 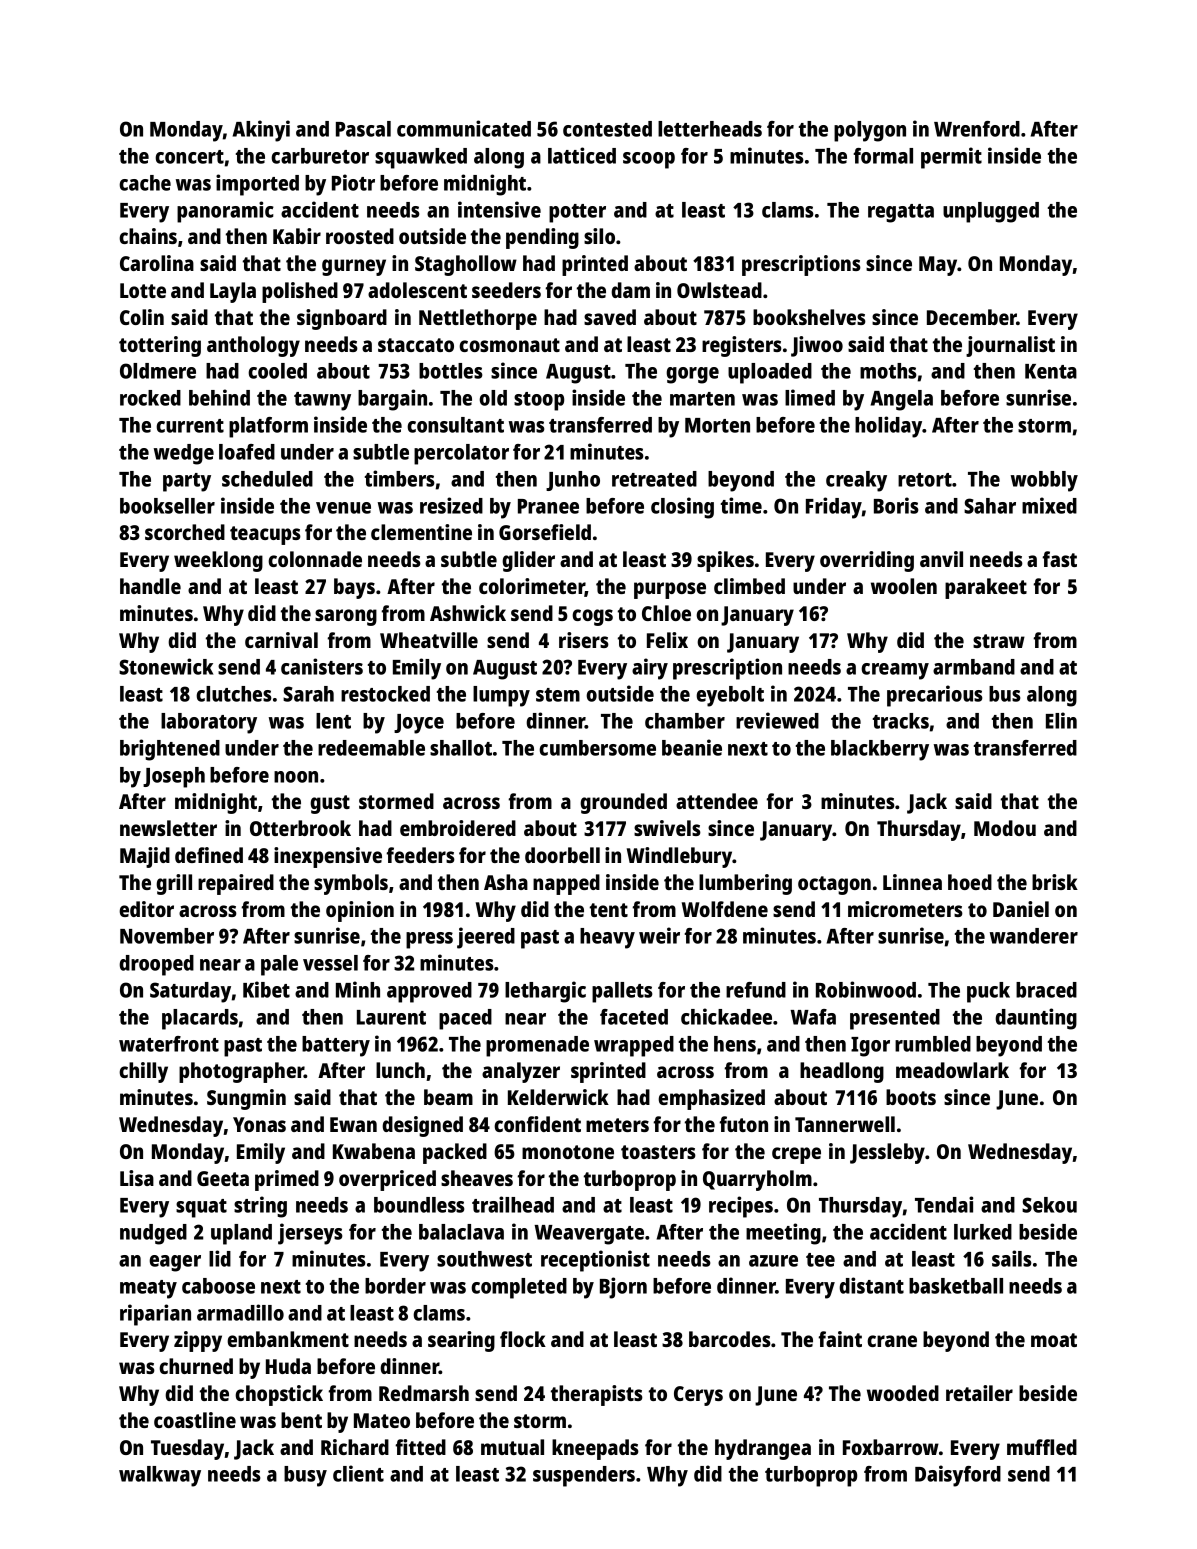 I want to click on press, so click(x=429, y=940).
